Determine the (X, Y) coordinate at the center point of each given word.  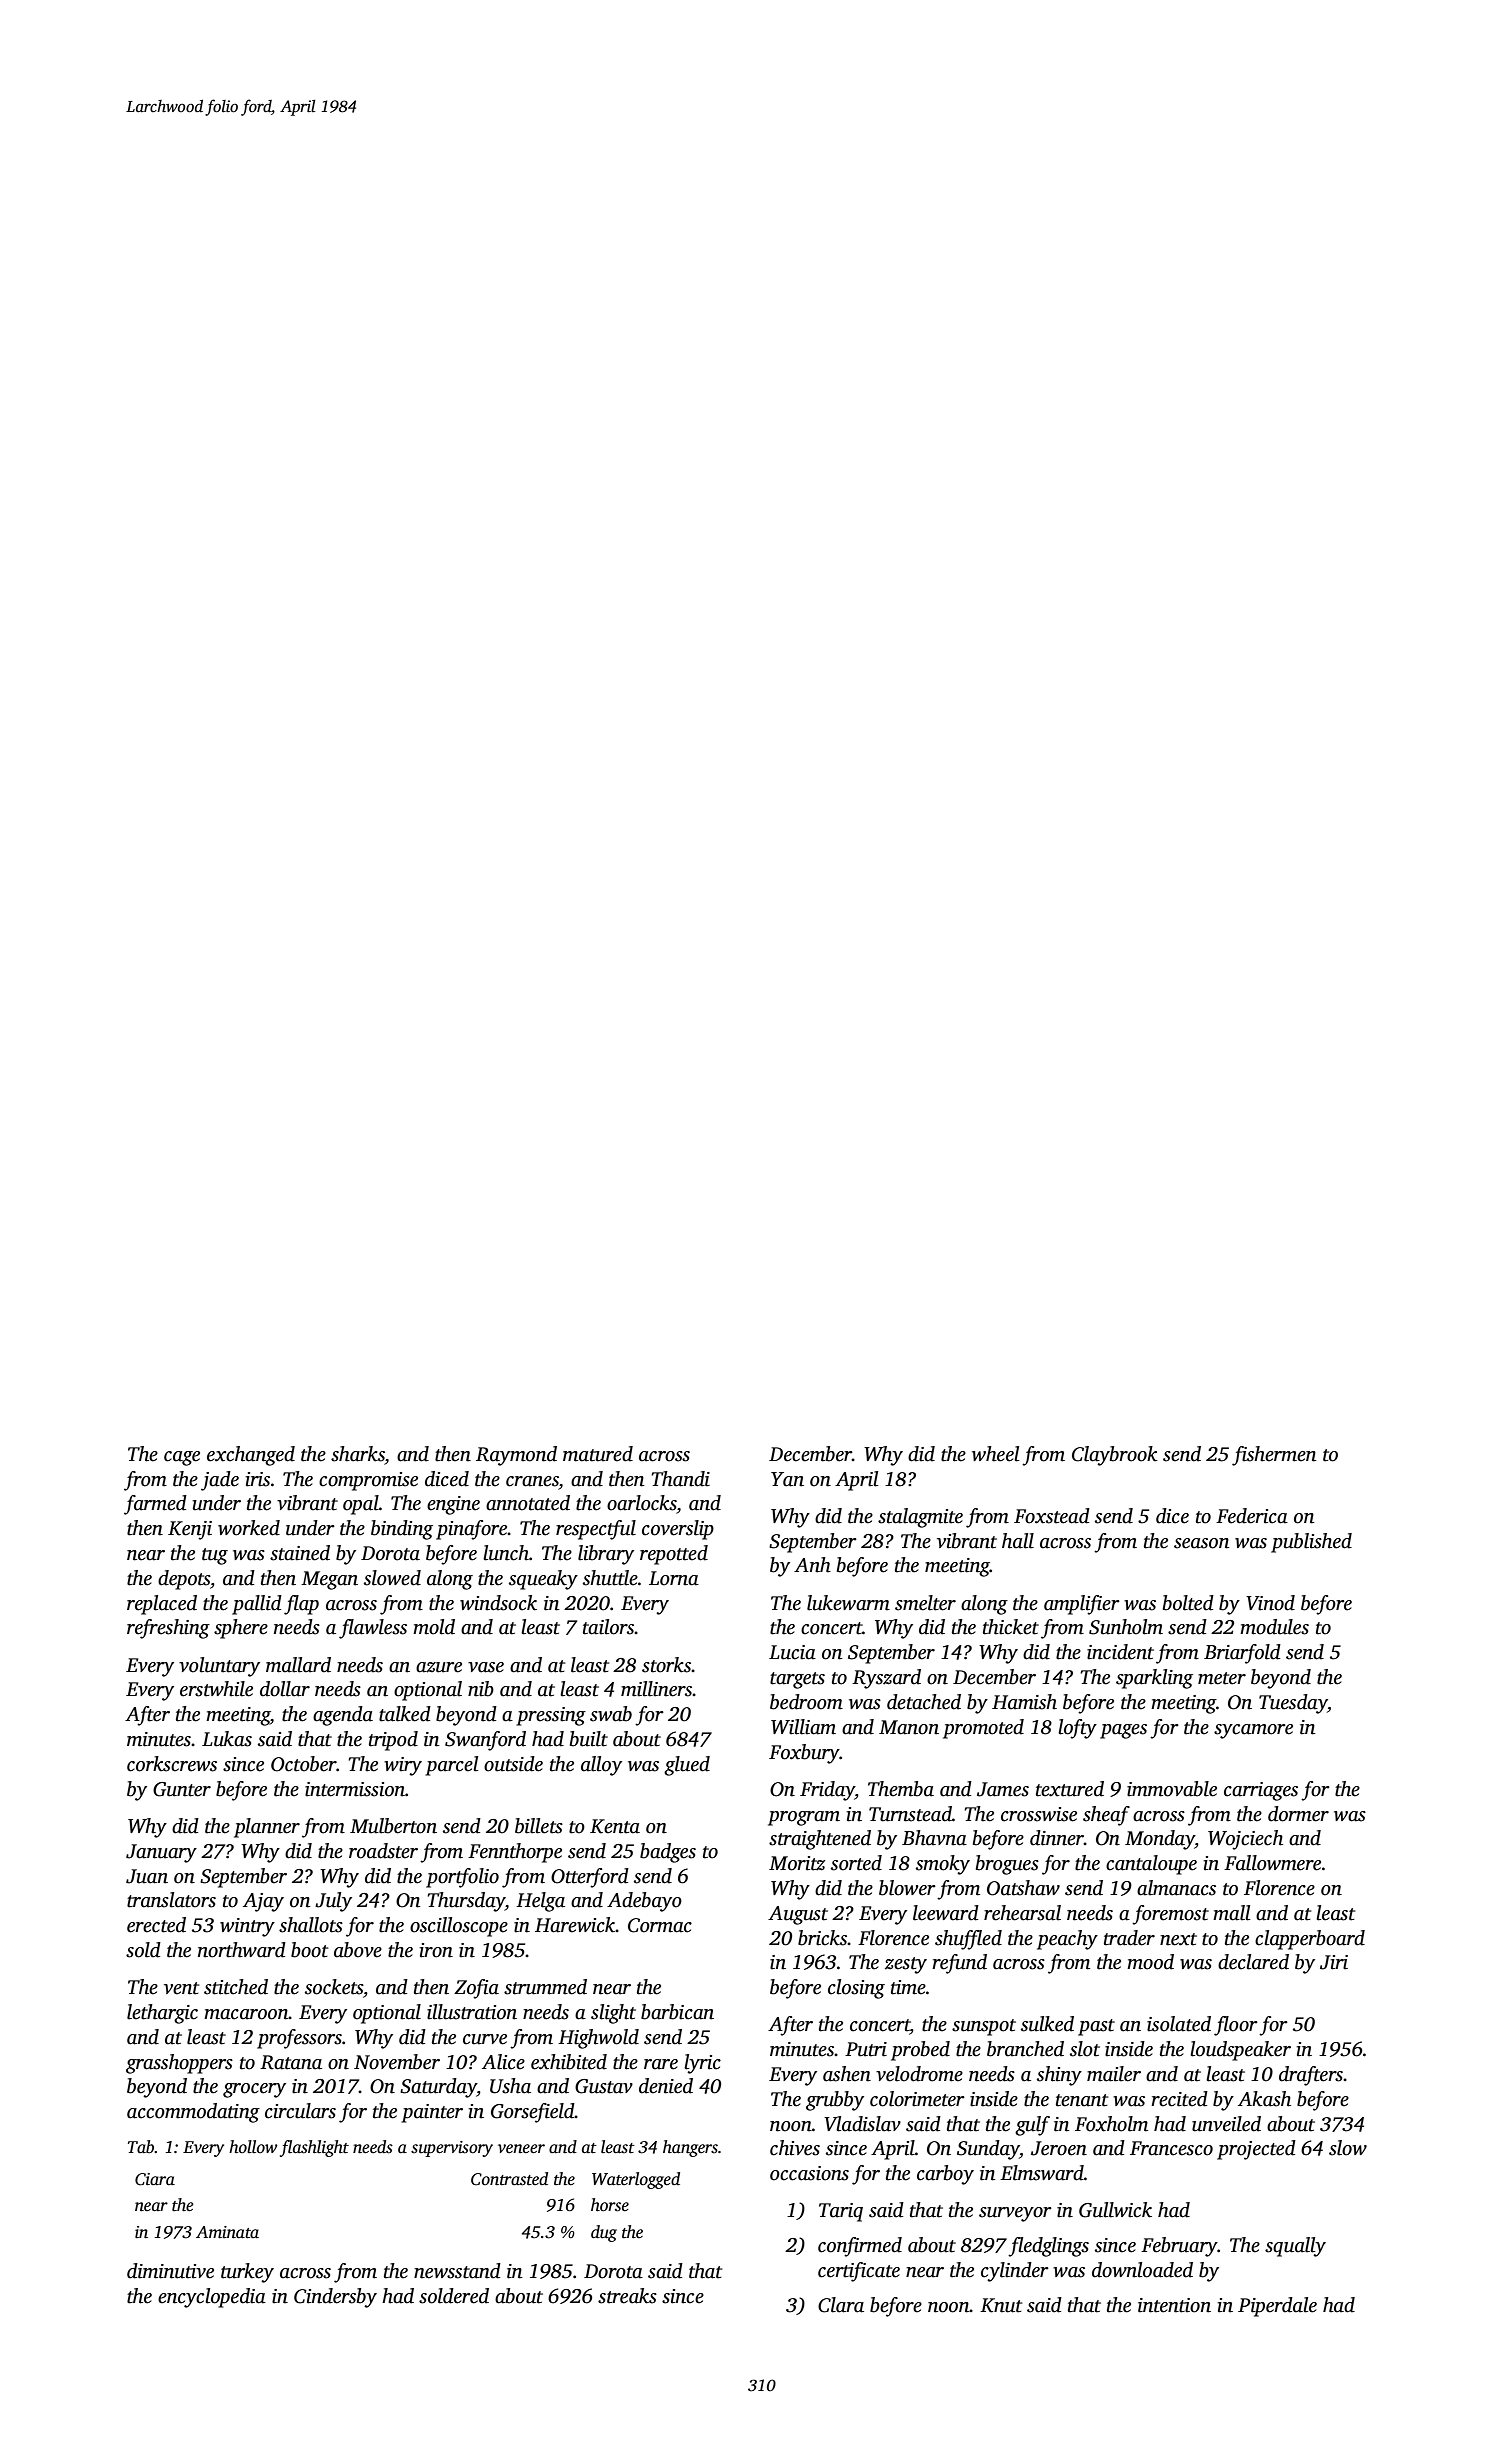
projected (1256, 2150)
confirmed (860, 2247)
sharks (358, 1454)
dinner (1057, 1838)
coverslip (678, 1530)
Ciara (155, 2179)
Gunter (182, 1789)
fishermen (1274, 1456)
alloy (601, 1766)
